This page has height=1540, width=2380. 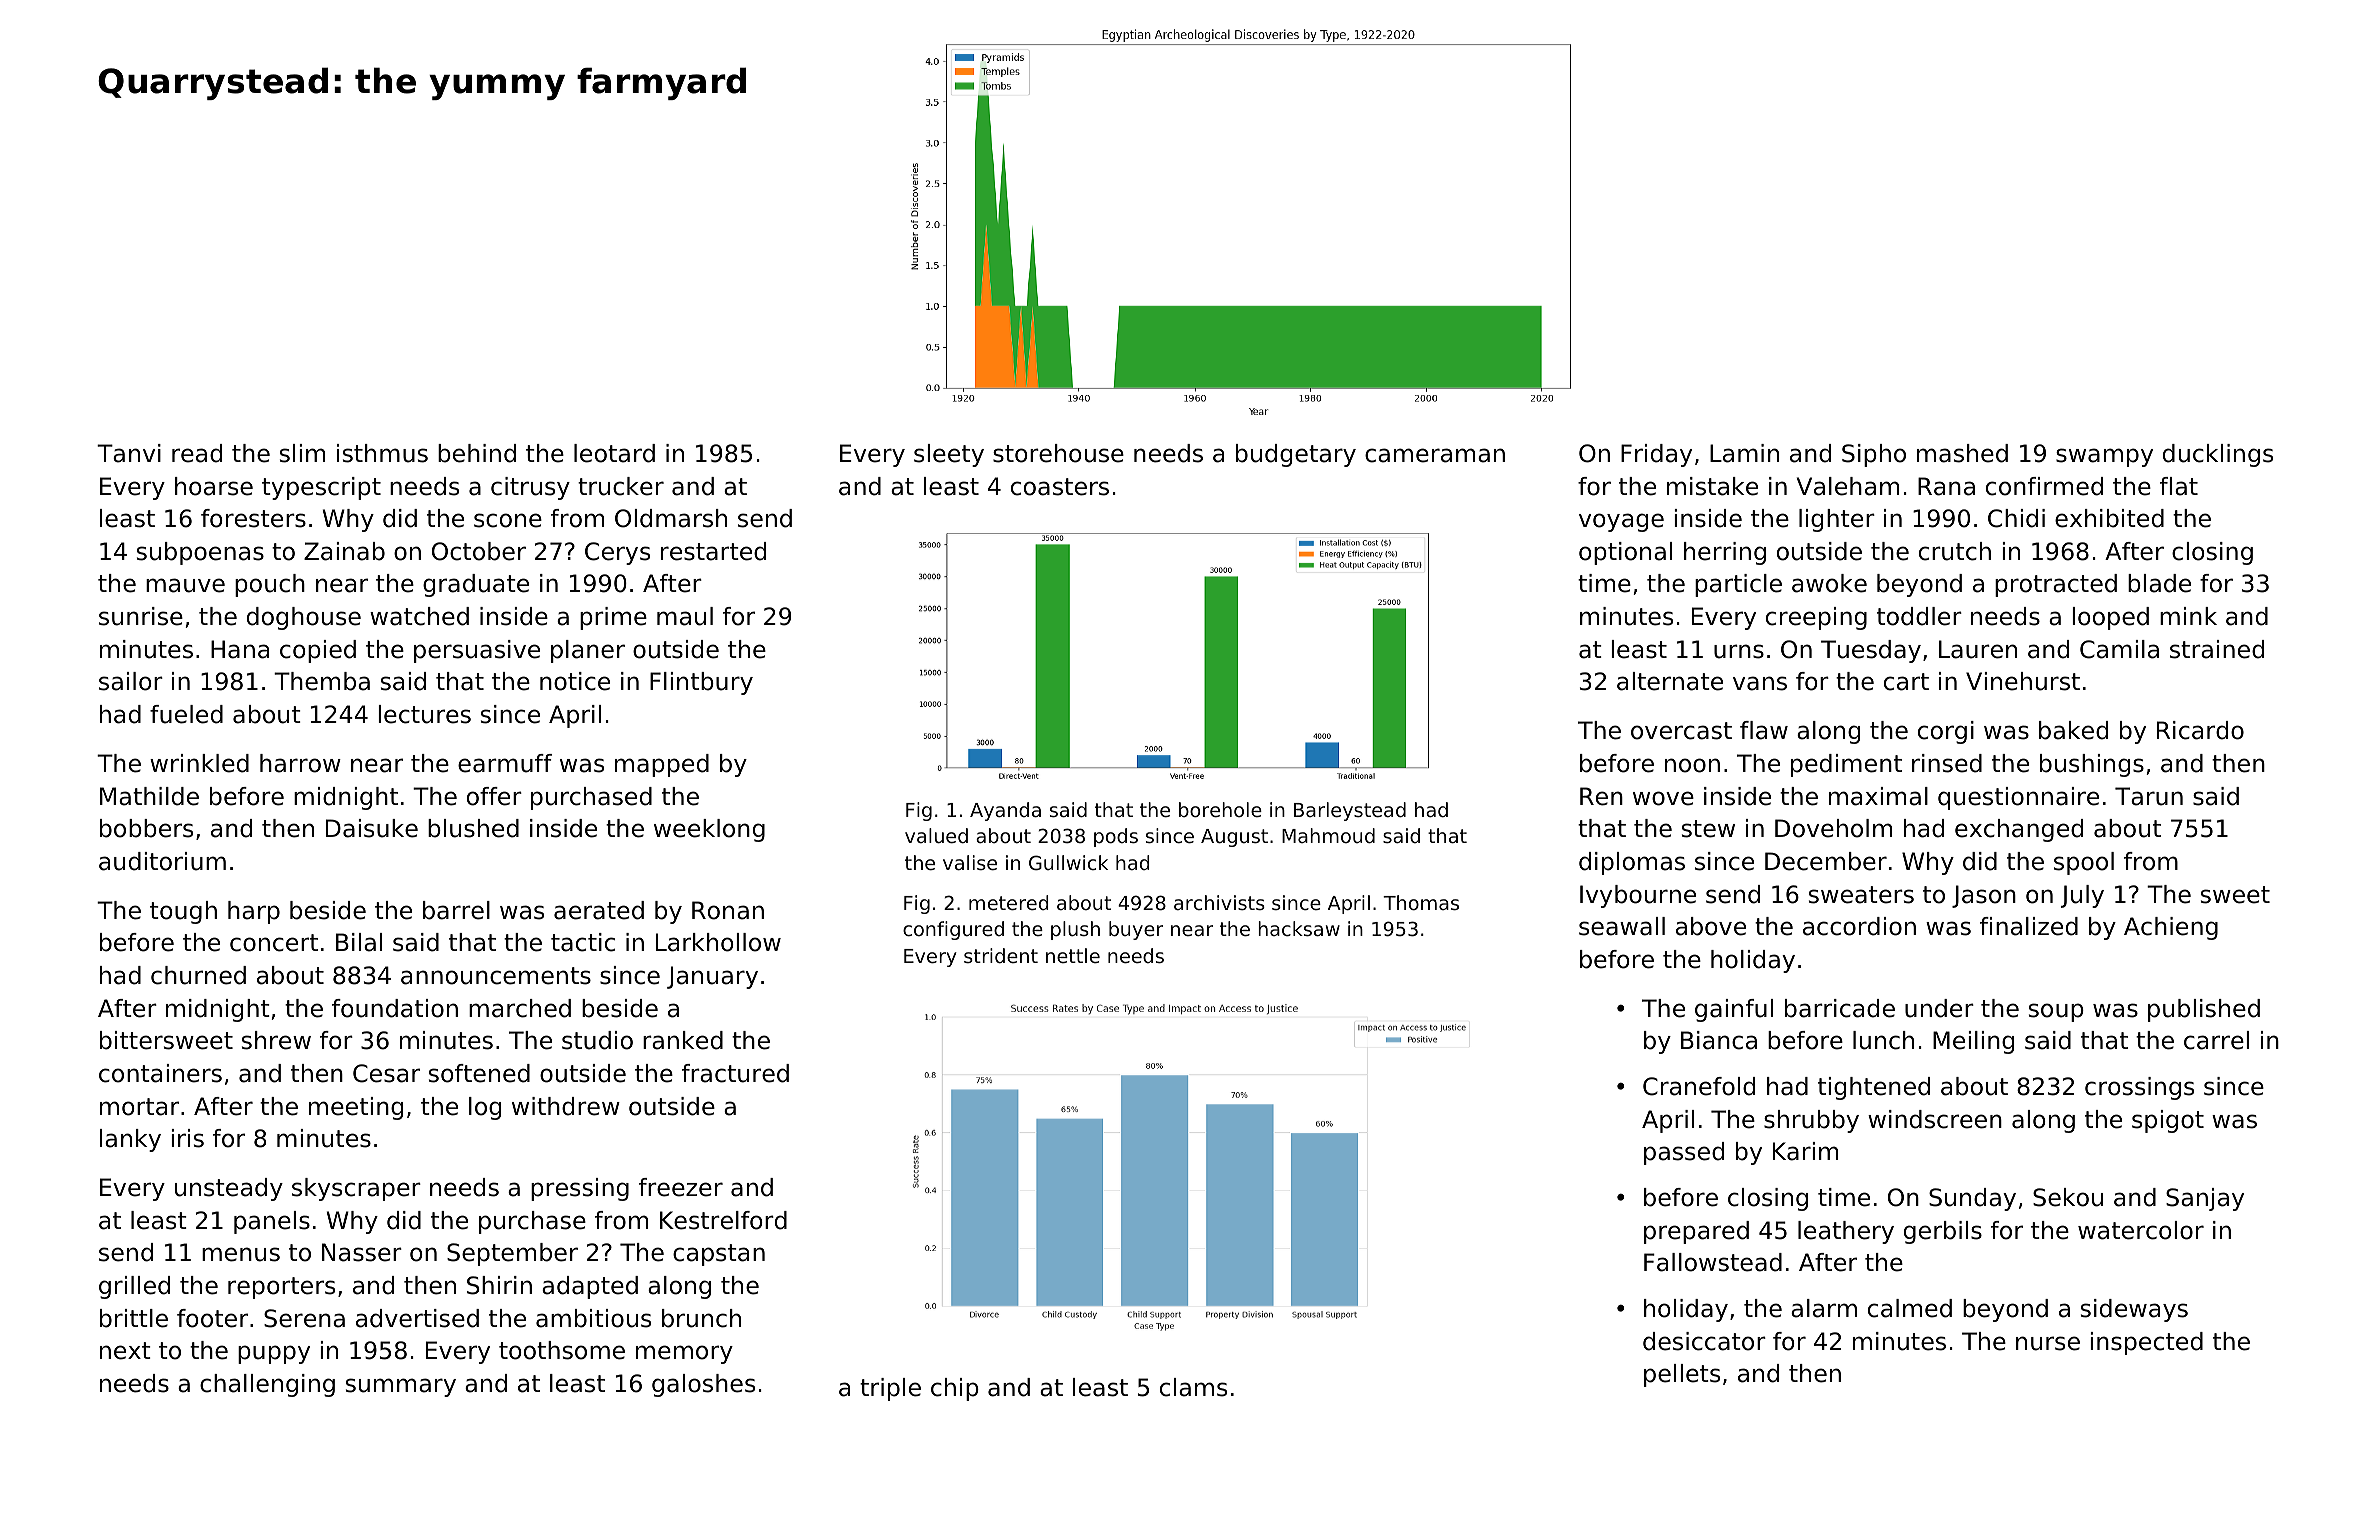 I want to click on shrubby, so click(x=1811, y=1121).
